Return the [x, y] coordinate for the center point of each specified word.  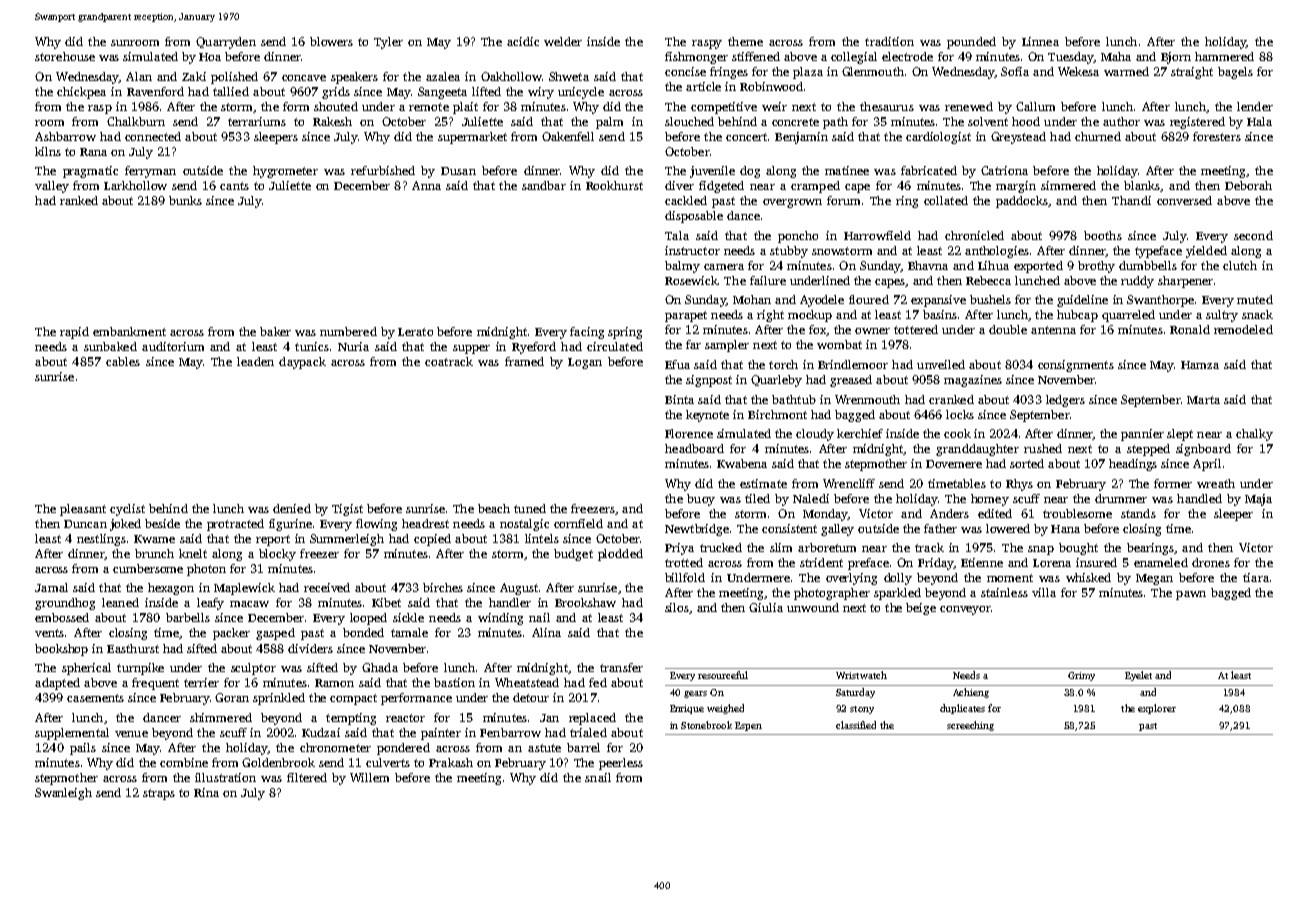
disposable [694, 217]
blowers [331, 41]
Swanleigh [63, 794]
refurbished [383, 170]
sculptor [253, 669]
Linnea [1040, 41]
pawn [1191, 595]
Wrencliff [849, 483]
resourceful [723, 675]
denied [292, 508]
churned [1098, 136]
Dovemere [954, 464]
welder [563, 41]
